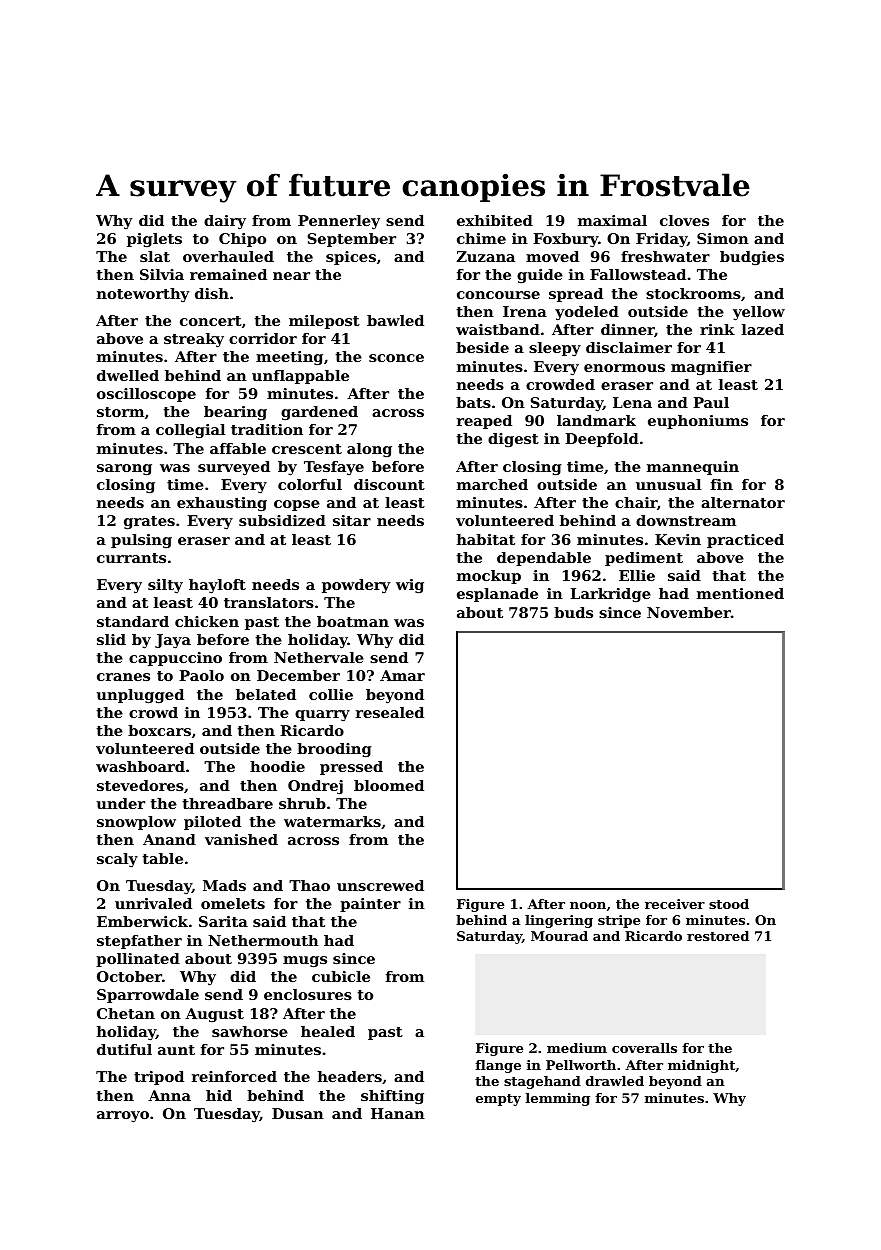 Image resolution: width=881 pixels, height=1250 pixels. What do you see at coordinates (298, 1113) in the image?
I see `Dusan` at bounding box center [298, 1113].
